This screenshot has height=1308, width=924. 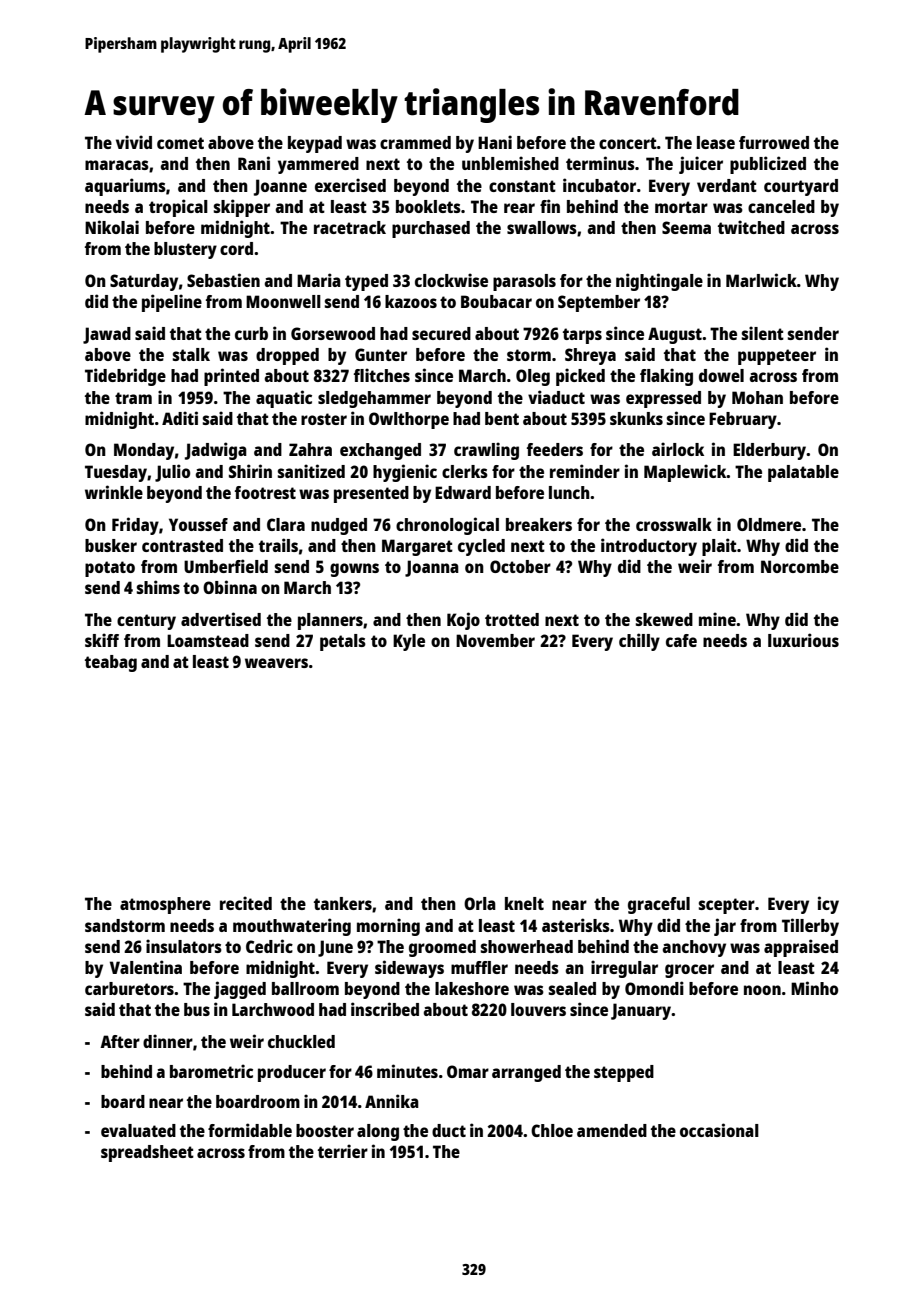 I want to click on weavers, so click(x=276, y=663).
